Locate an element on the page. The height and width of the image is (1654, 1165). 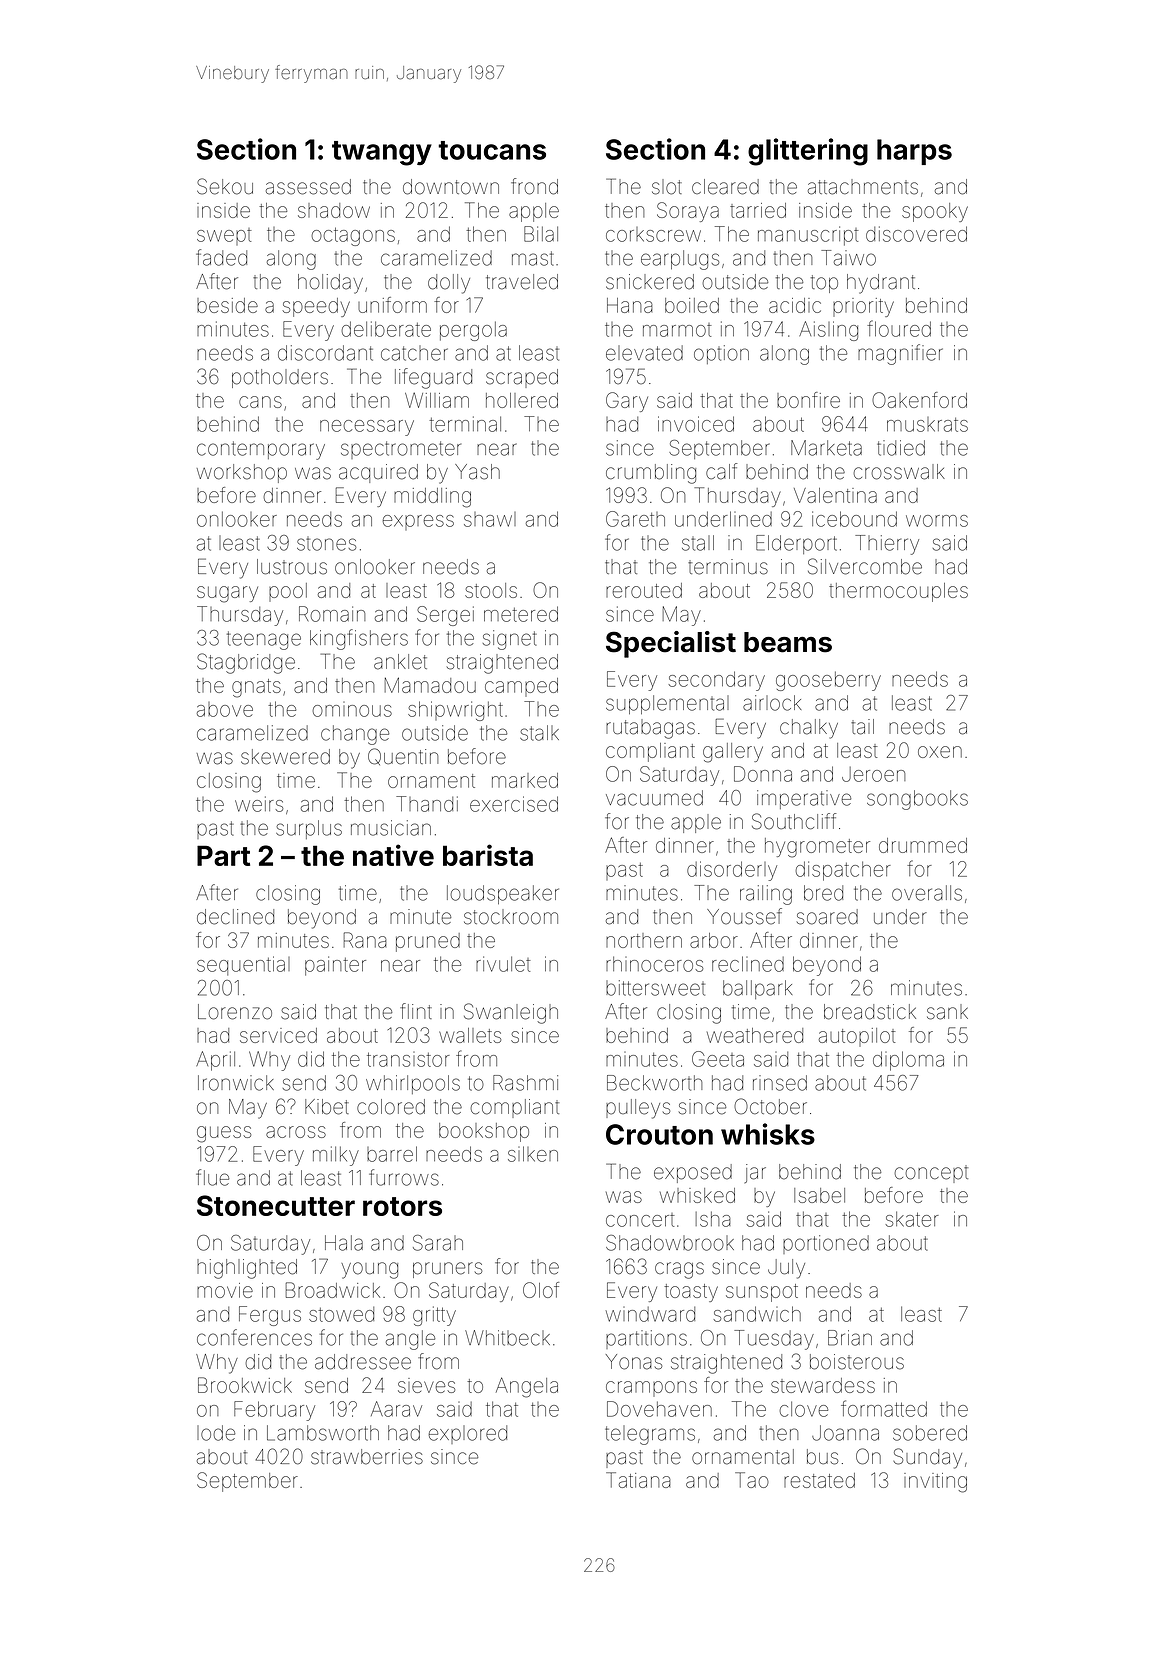
attachments is located at coordinates (863, 187).
